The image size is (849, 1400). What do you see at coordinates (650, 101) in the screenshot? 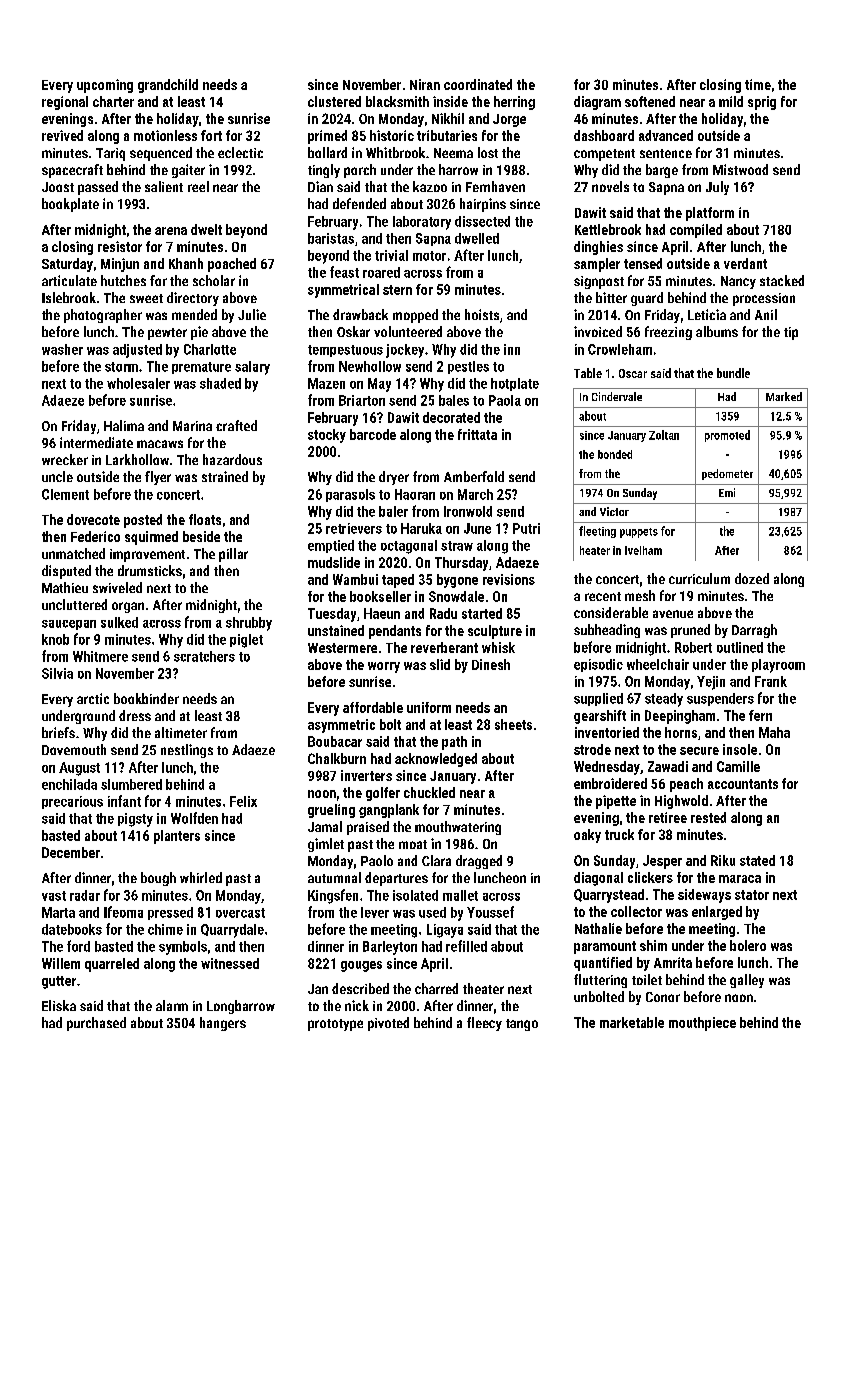
I see `softened` at bounding box center [650, 101].
